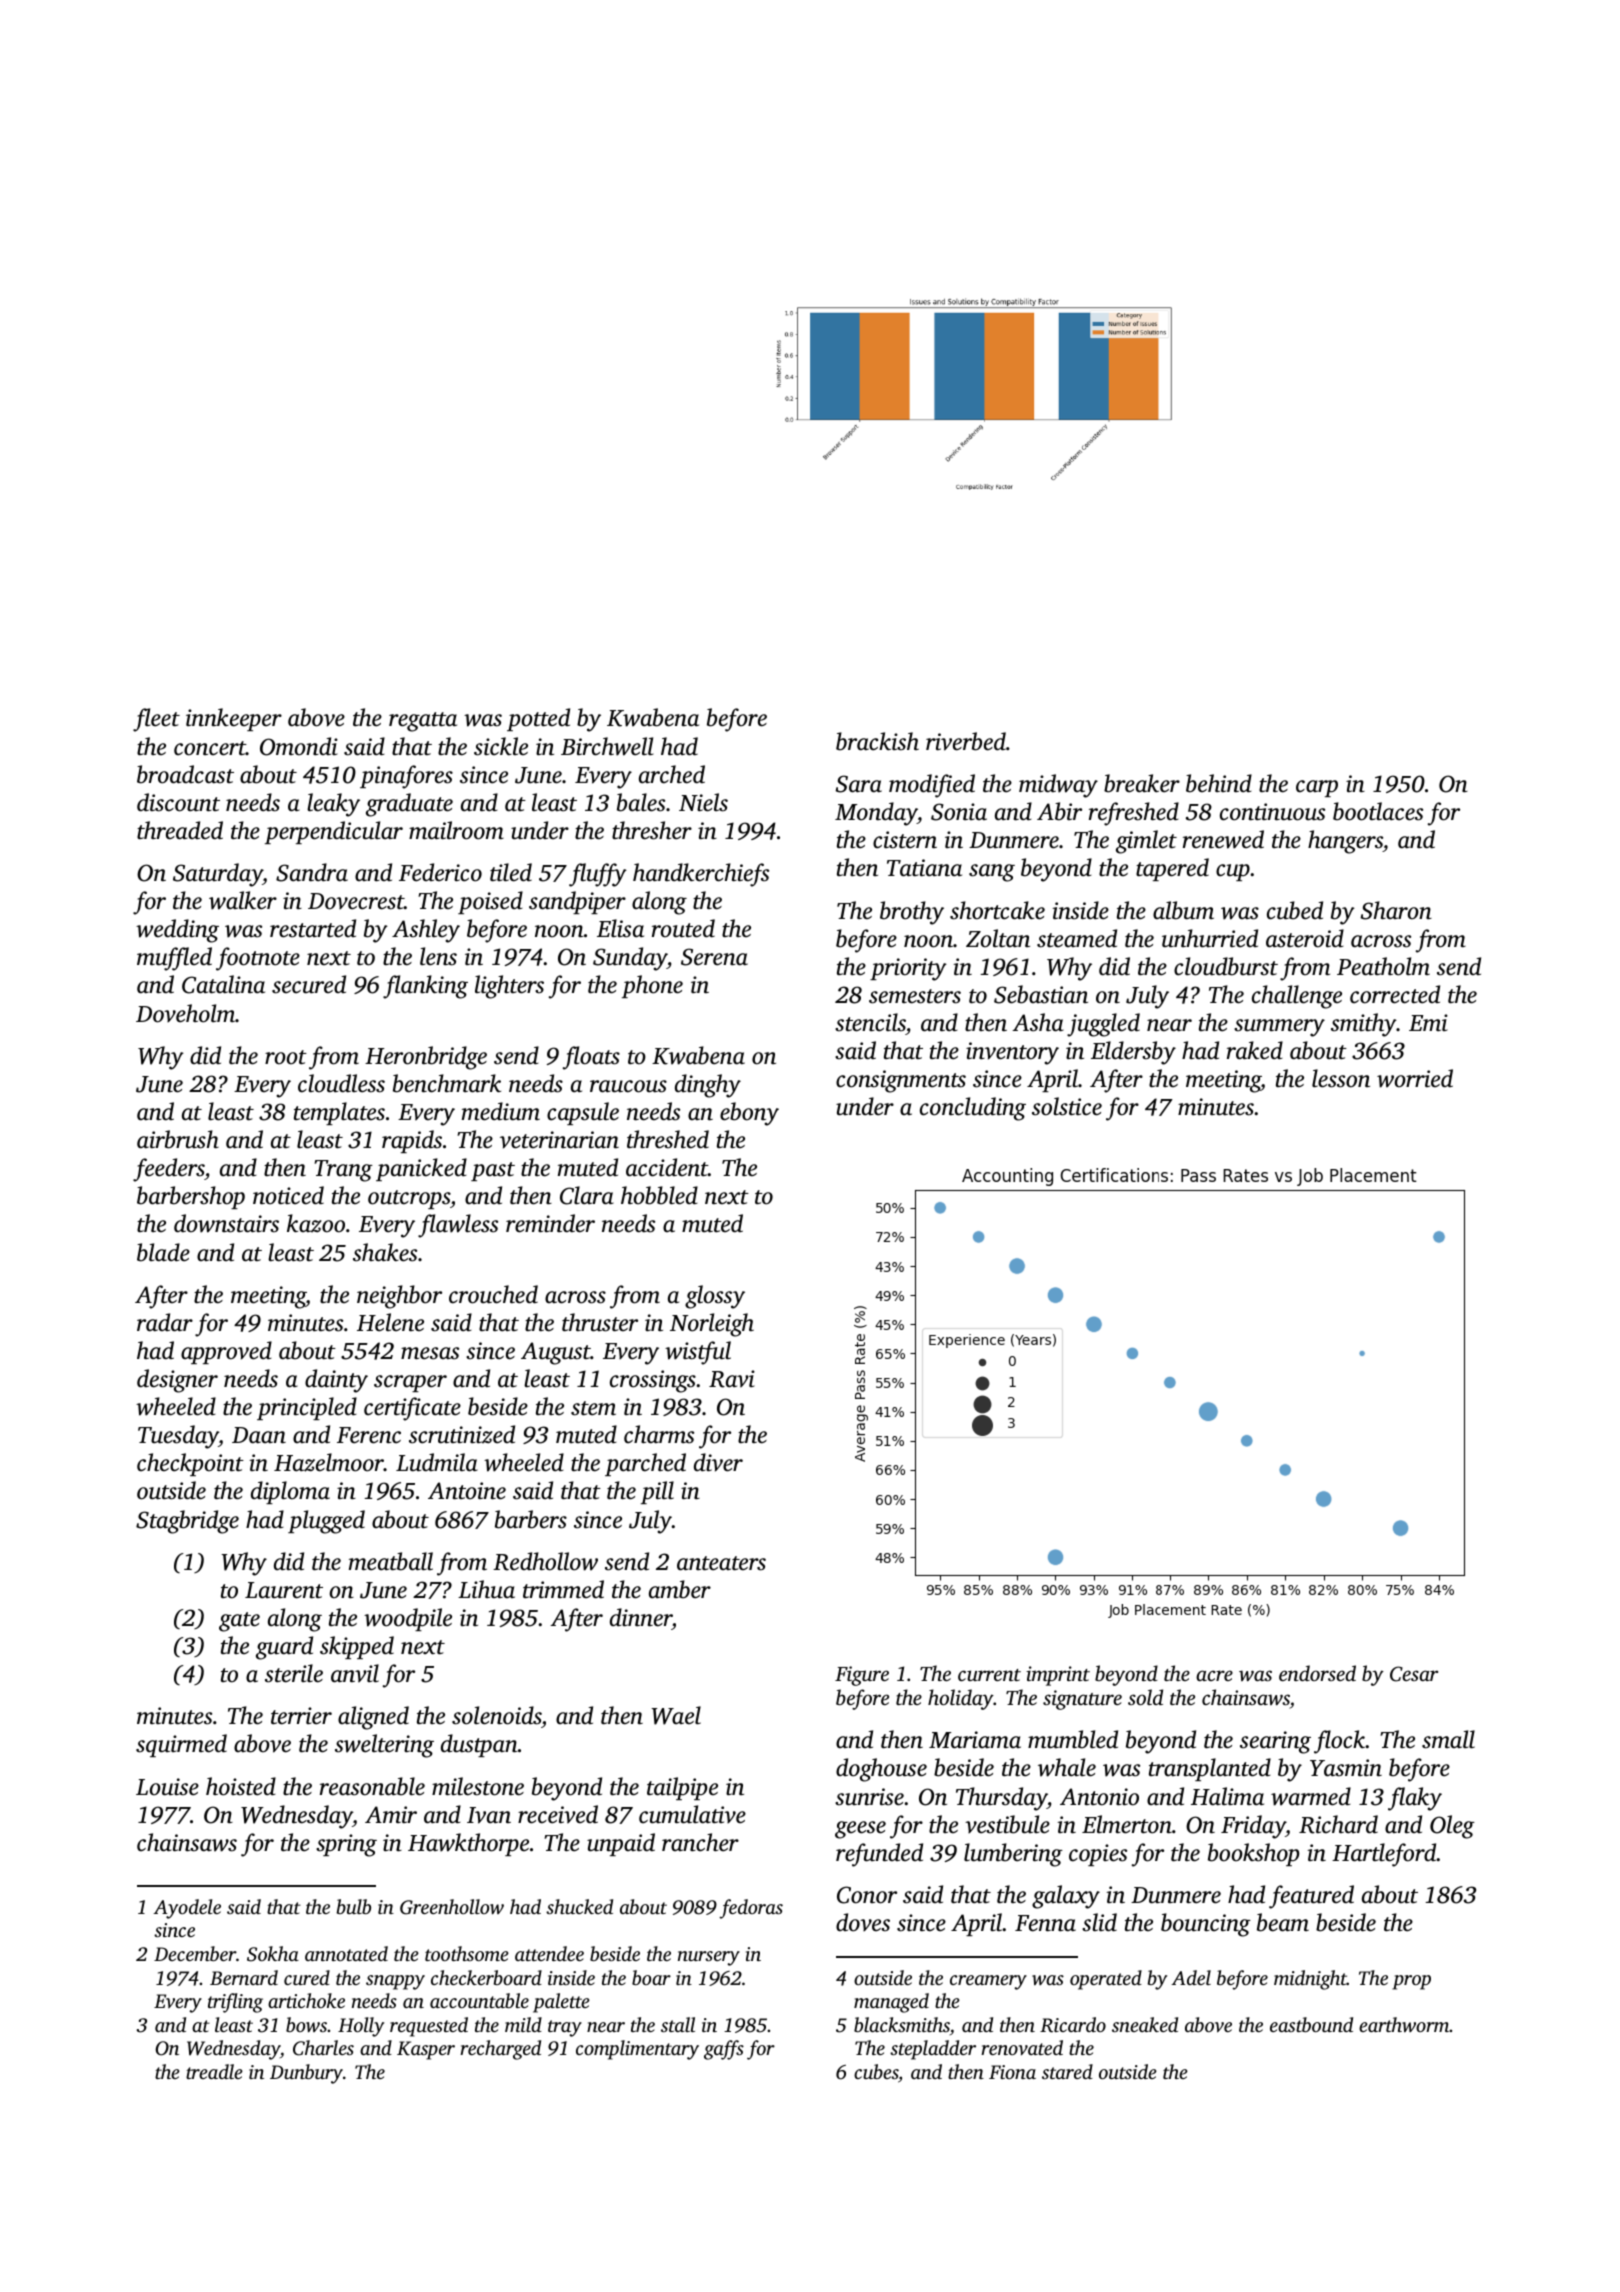 This screenshot has width=1620, height=2292. What do you see at coordinates (235, 2003) in the screenshot?
I see `trifling` at bounding box center [235, 2003].
